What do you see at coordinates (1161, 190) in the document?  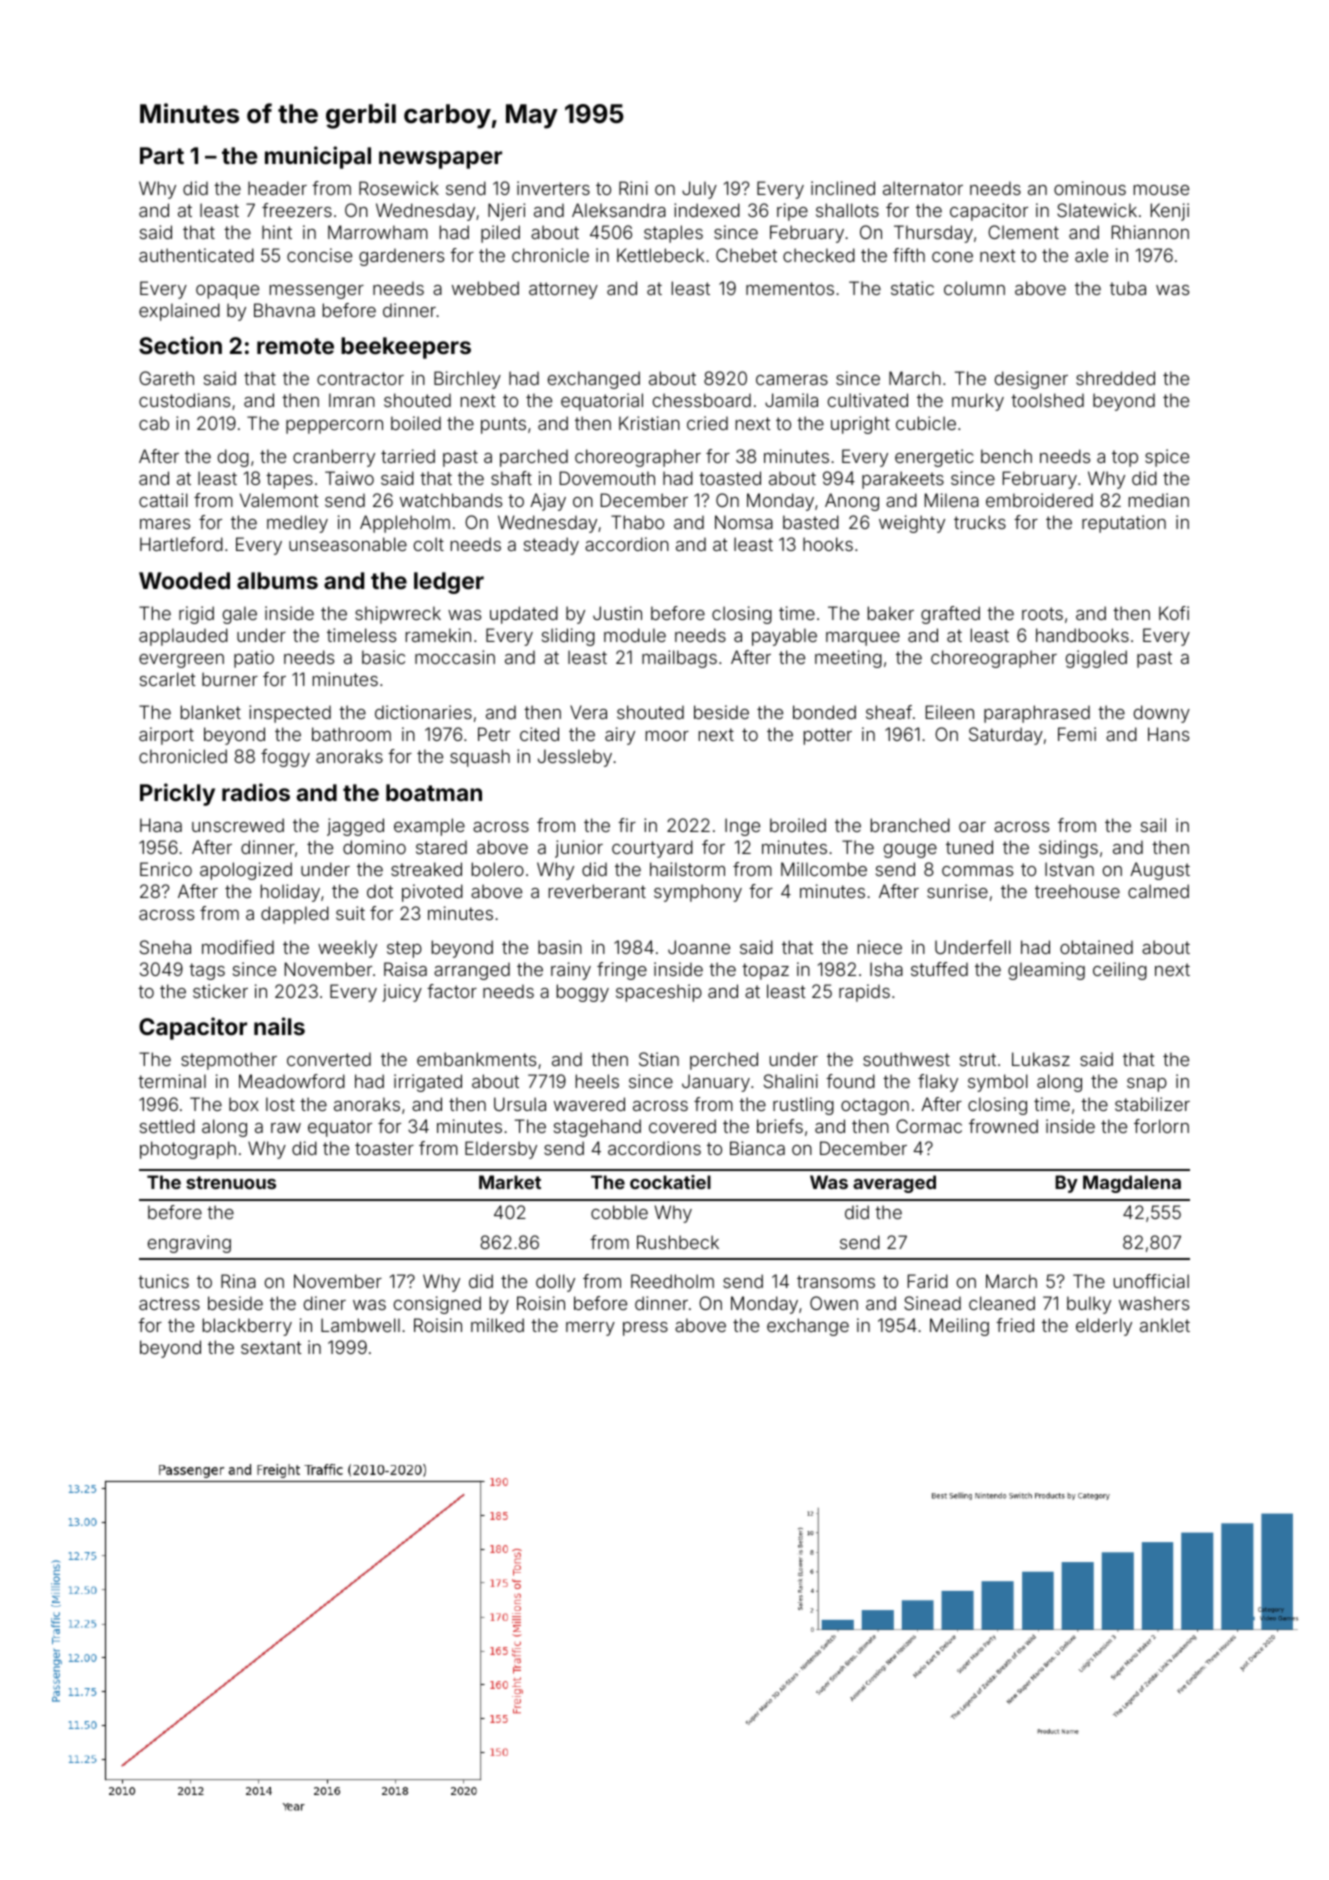 I see `mouse` at bounding box center [1161, 190].
